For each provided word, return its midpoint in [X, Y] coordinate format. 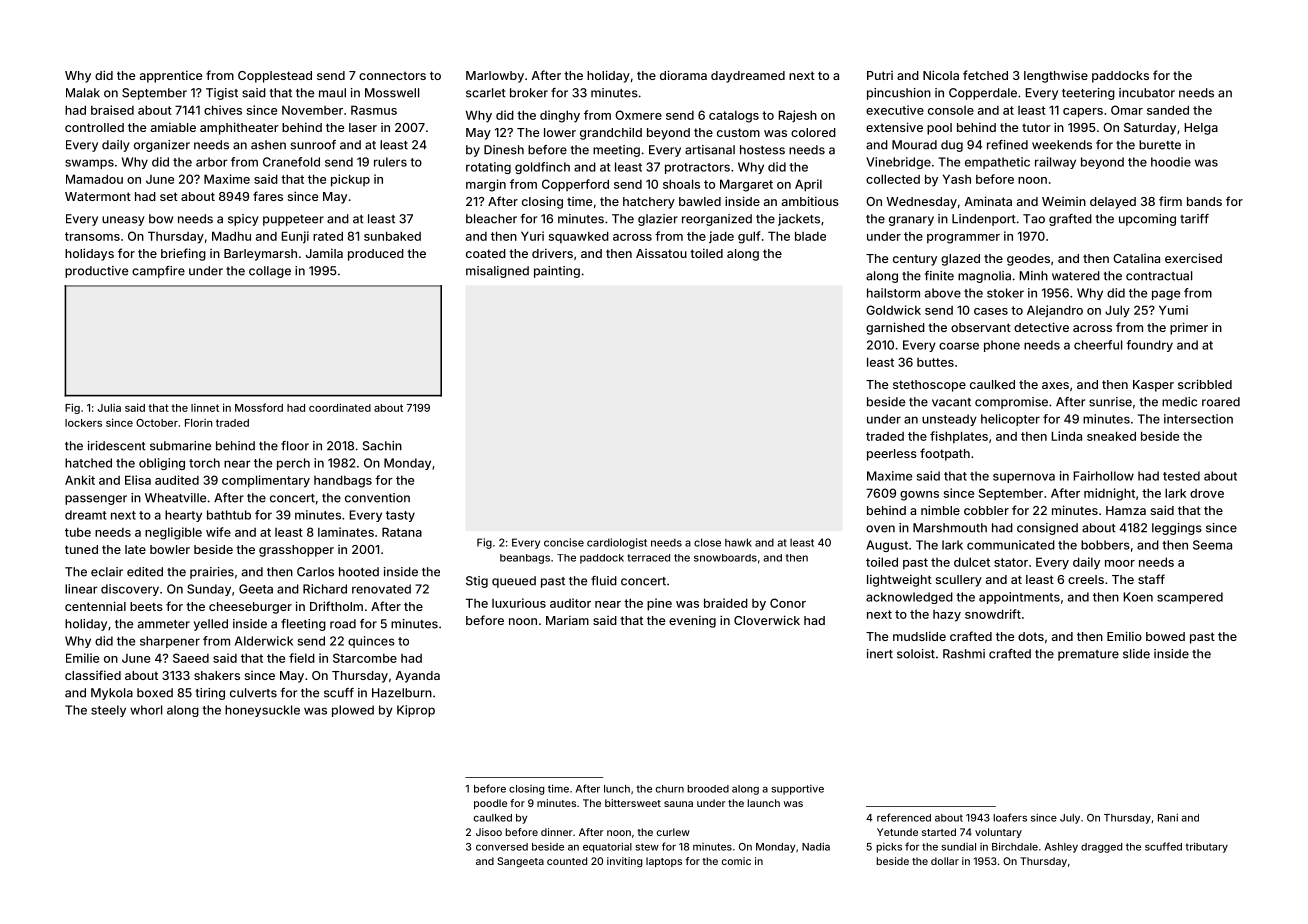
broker [529, 93]
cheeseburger [250, 608]
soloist [916, 654]
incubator [1147, 93]
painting [557, 272]
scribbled [1205, 384]
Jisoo [489, 832]
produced [376, 255]
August [887, 546]
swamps [89, 164]
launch [763, 803]
